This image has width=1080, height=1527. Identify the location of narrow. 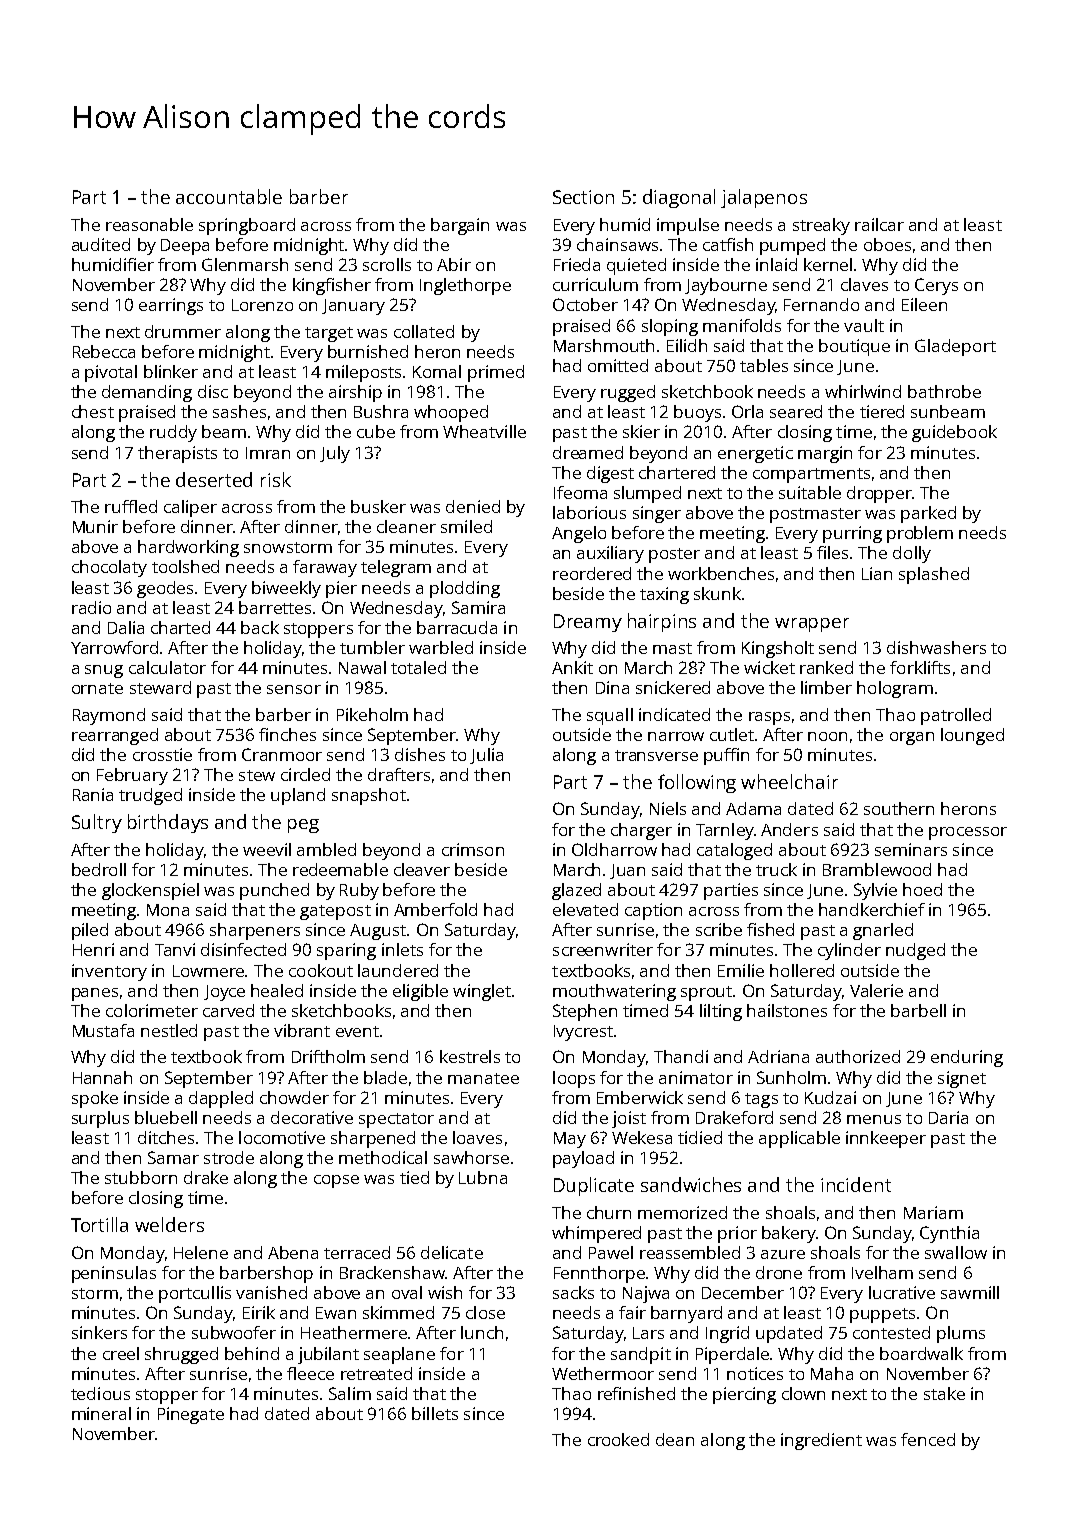
(676, 736).
